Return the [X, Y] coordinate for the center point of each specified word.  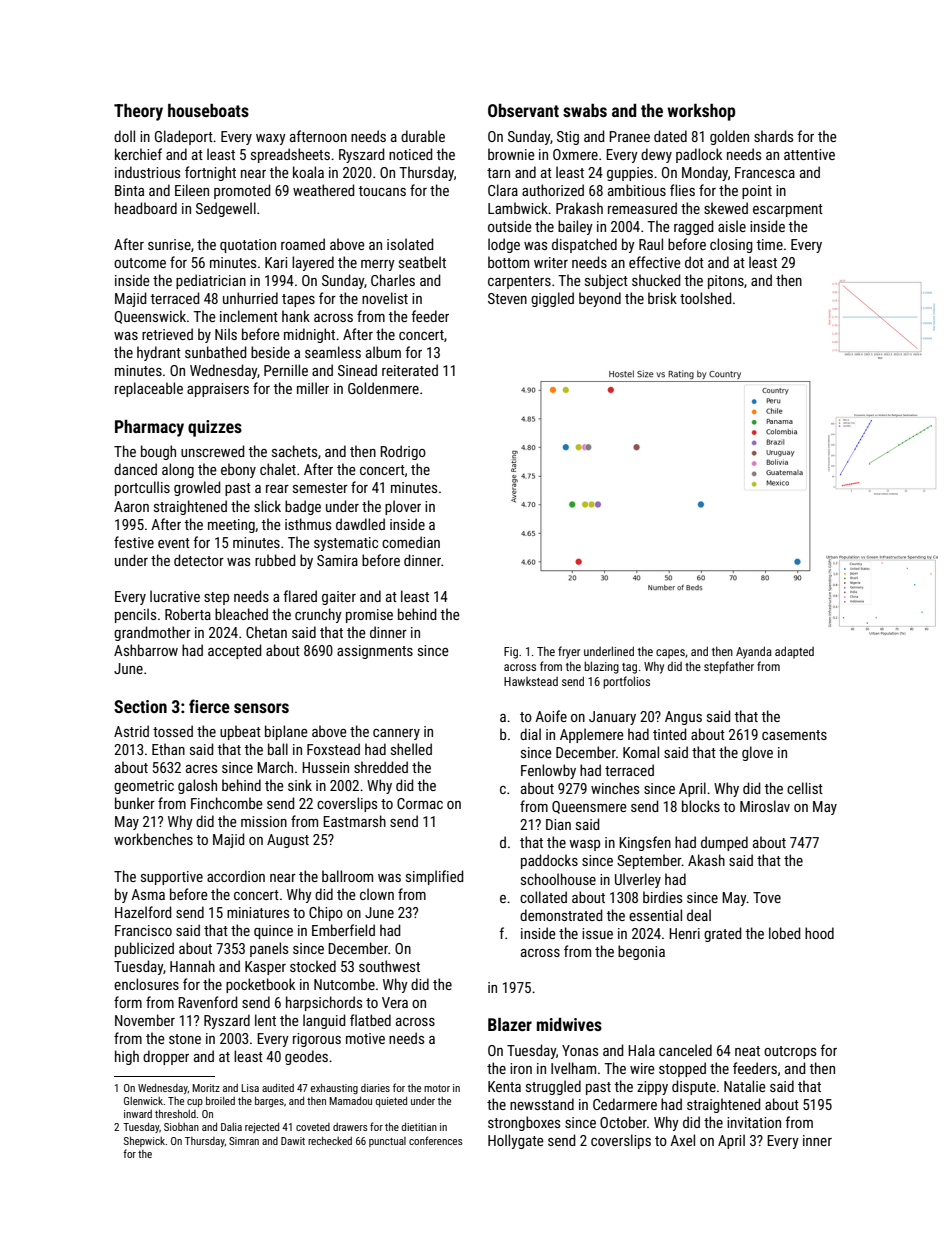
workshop [701, 112]
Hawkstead [531, 681]
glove [757, 753]
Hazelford [143, 912]
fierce [209, 706]
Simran [244, 1141]
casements [794, 735]
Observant [523, 110]
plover [403, 507]
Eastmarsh [354, 821]
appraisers [218, 390]
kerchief [138, 154]
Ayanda [754, 652]
